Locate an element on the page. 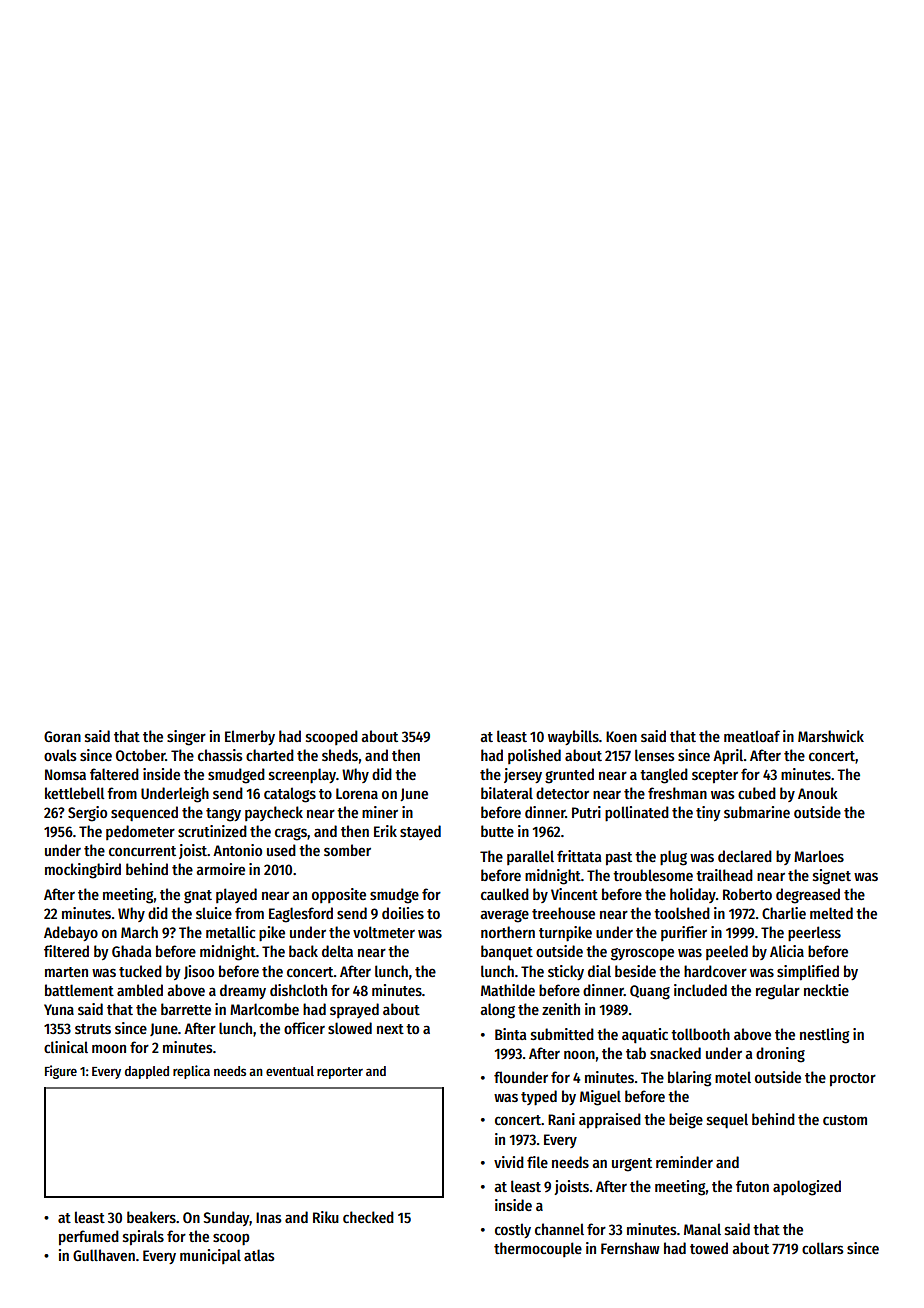 Image resolution: width=924 pixels, height=1308 pixels. thermocouple is located at coordinates (538, 1249).
